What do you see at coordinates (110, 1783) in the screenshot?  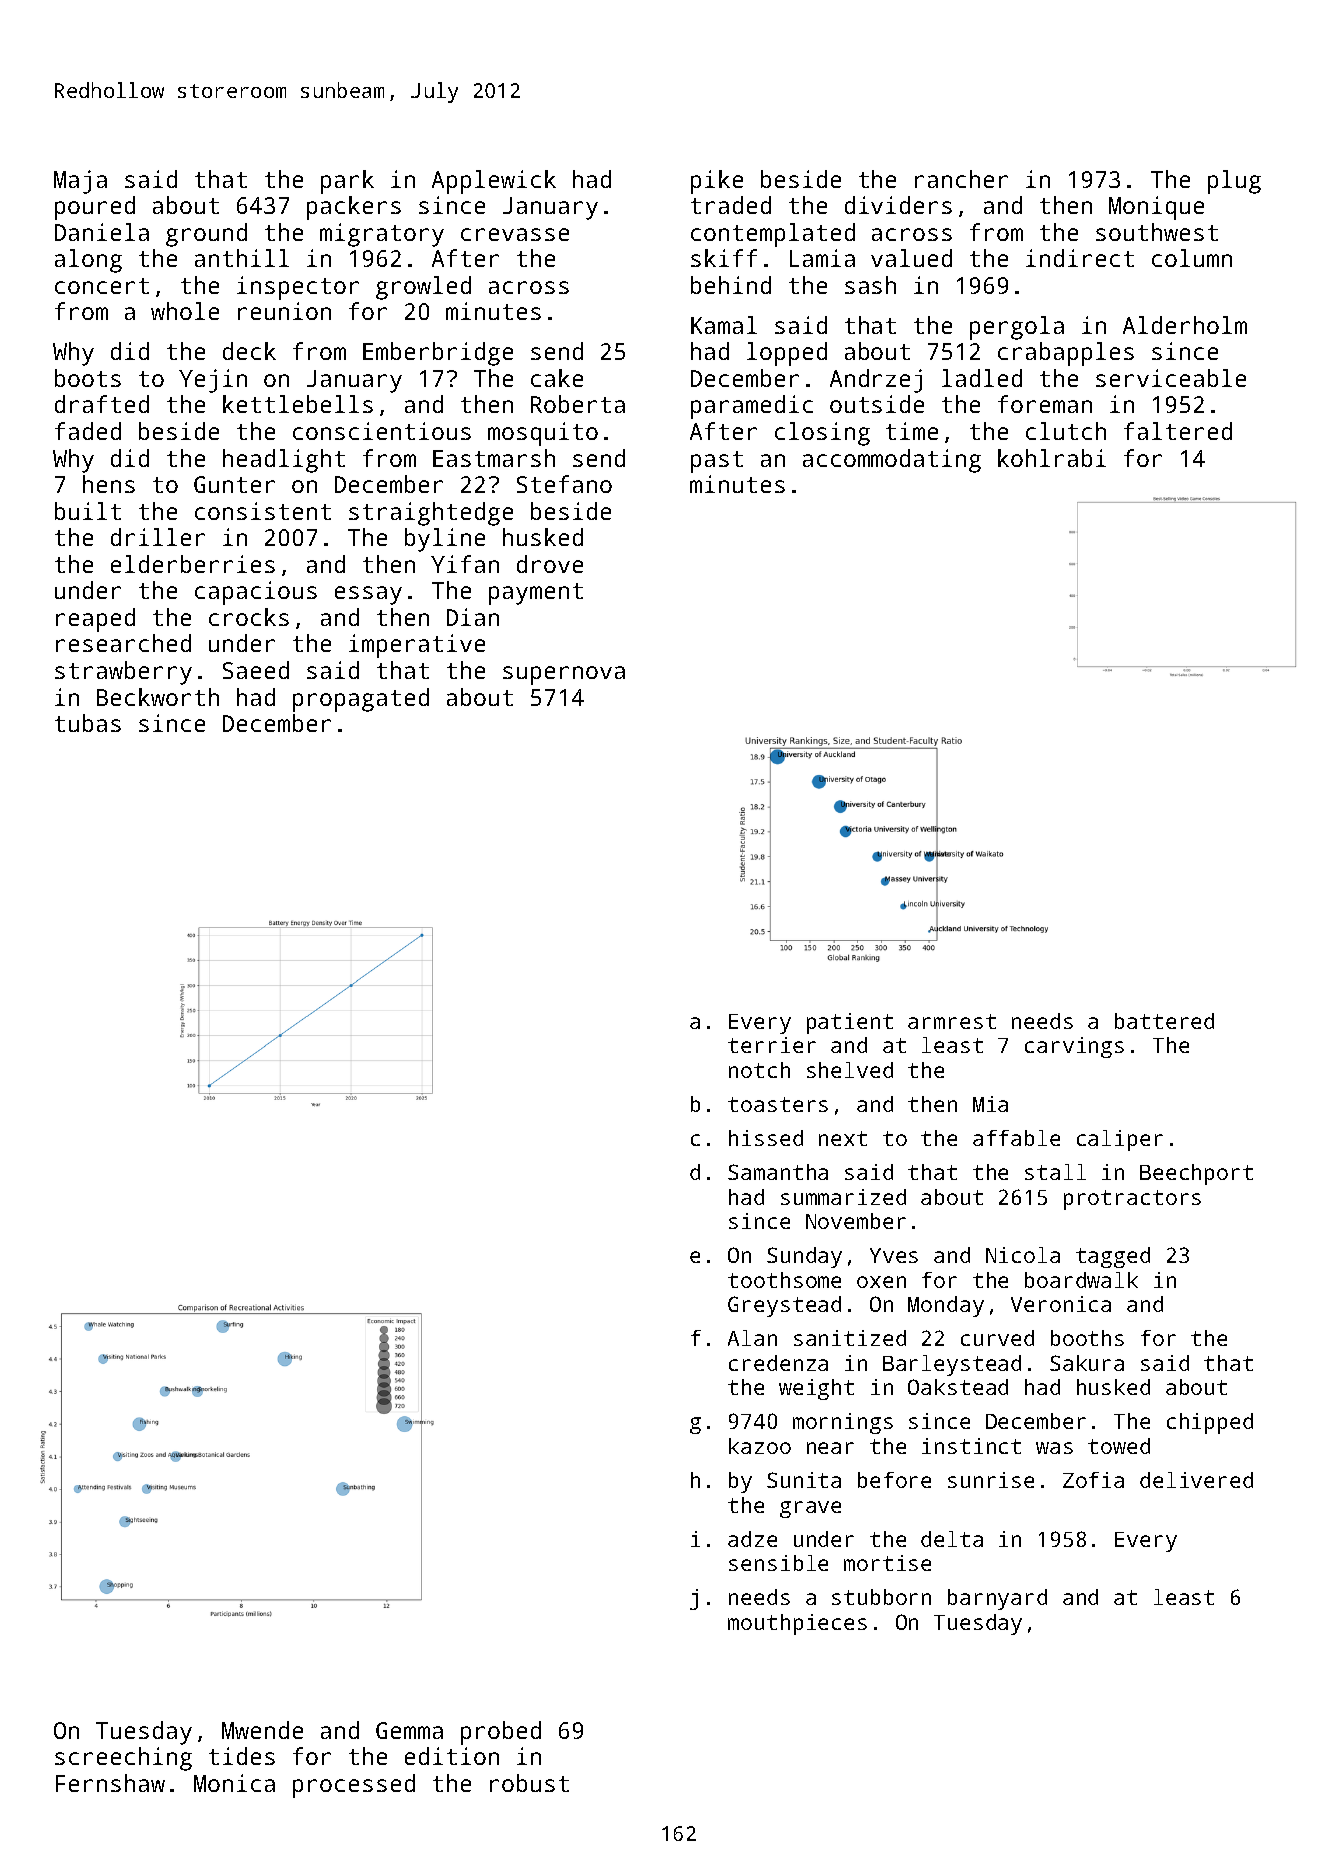 I see `Fernshaw` at bounding box center [110, 1783].
